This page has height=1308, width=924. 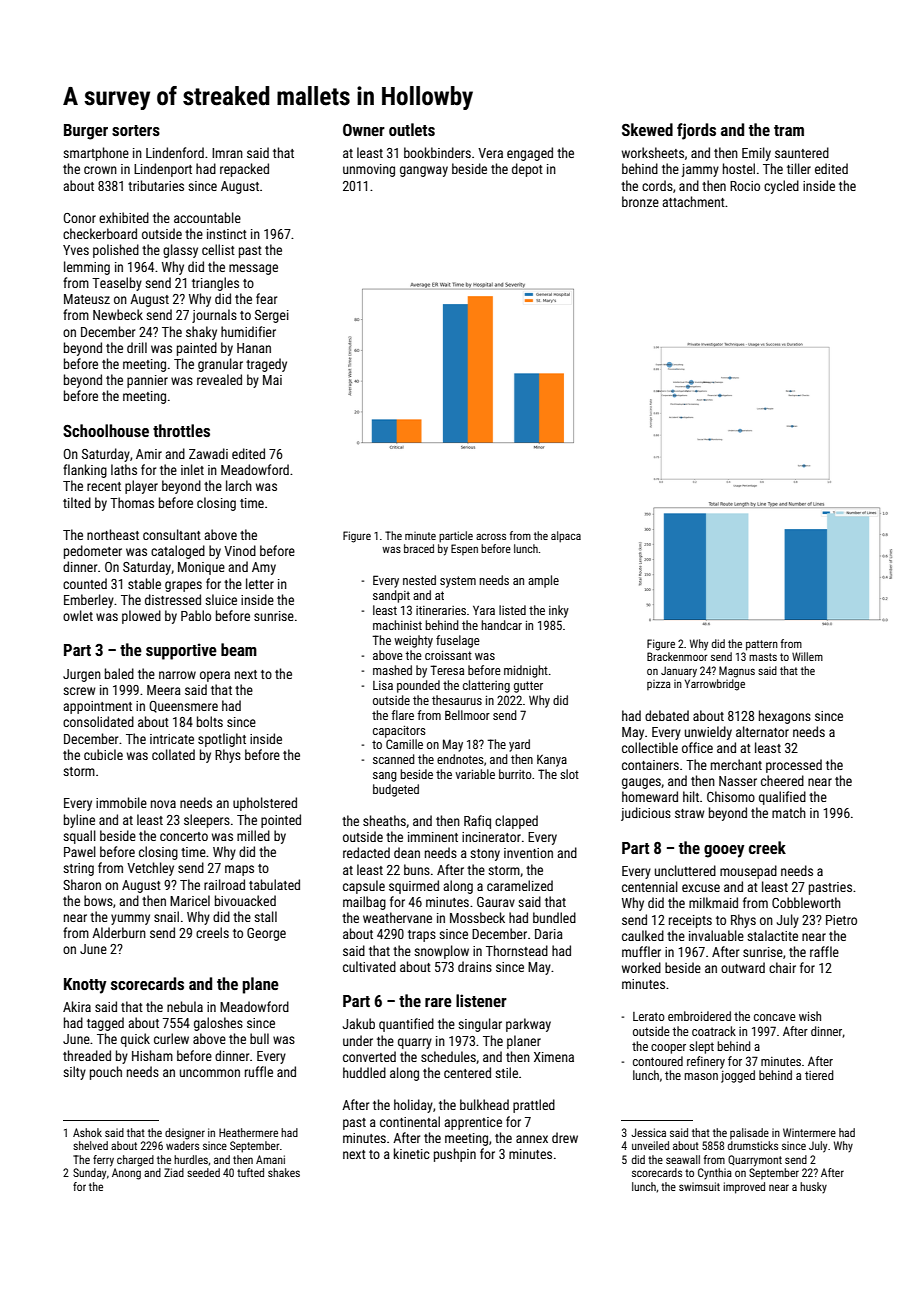 What do you see at coordinates (265, 804) in the page?
I see `upholstered` at bounding box center [265, 804].
